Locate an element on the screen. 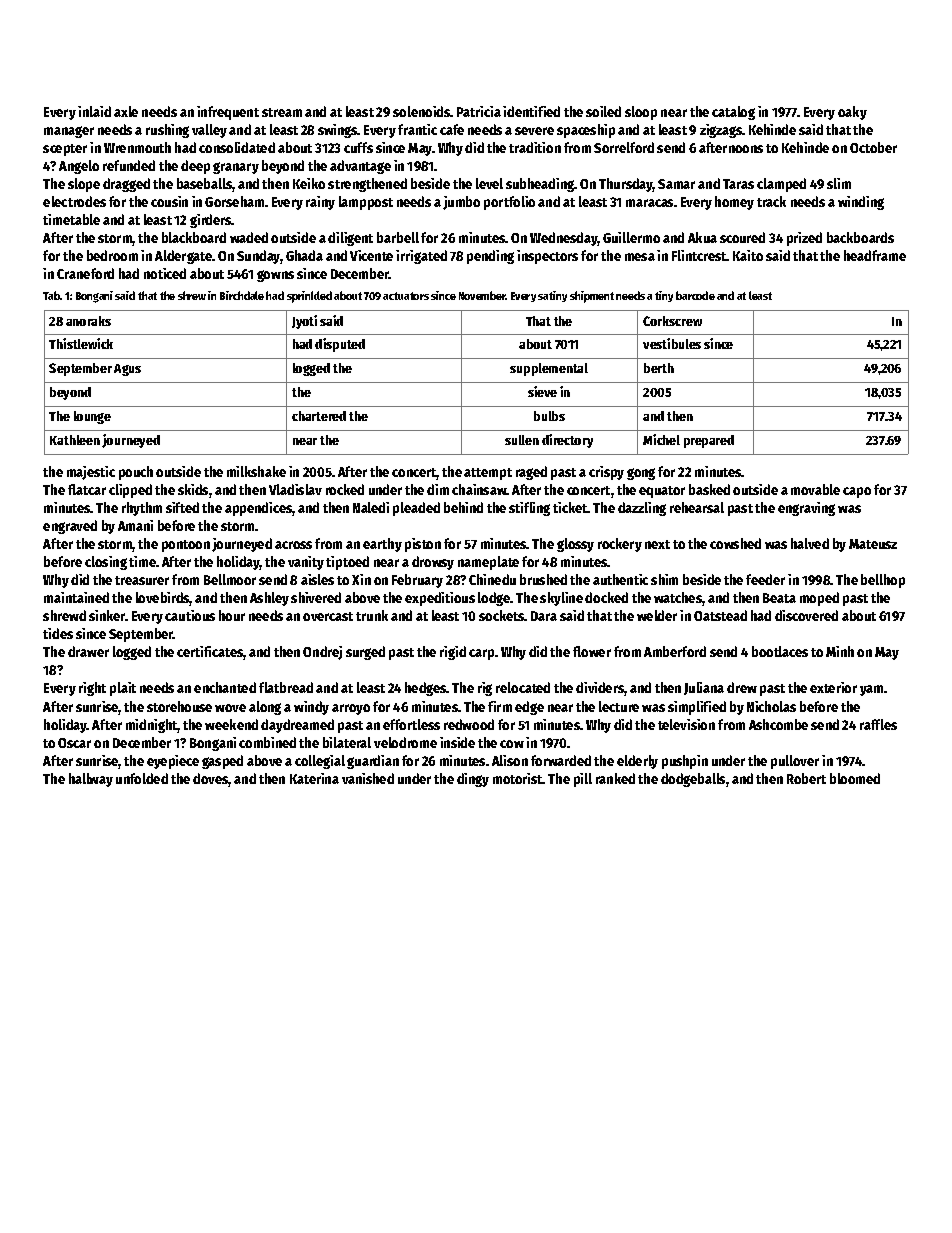 The width and height of the screenshot is (952, 1233). infrequent is located at coordinates (228, 113).
